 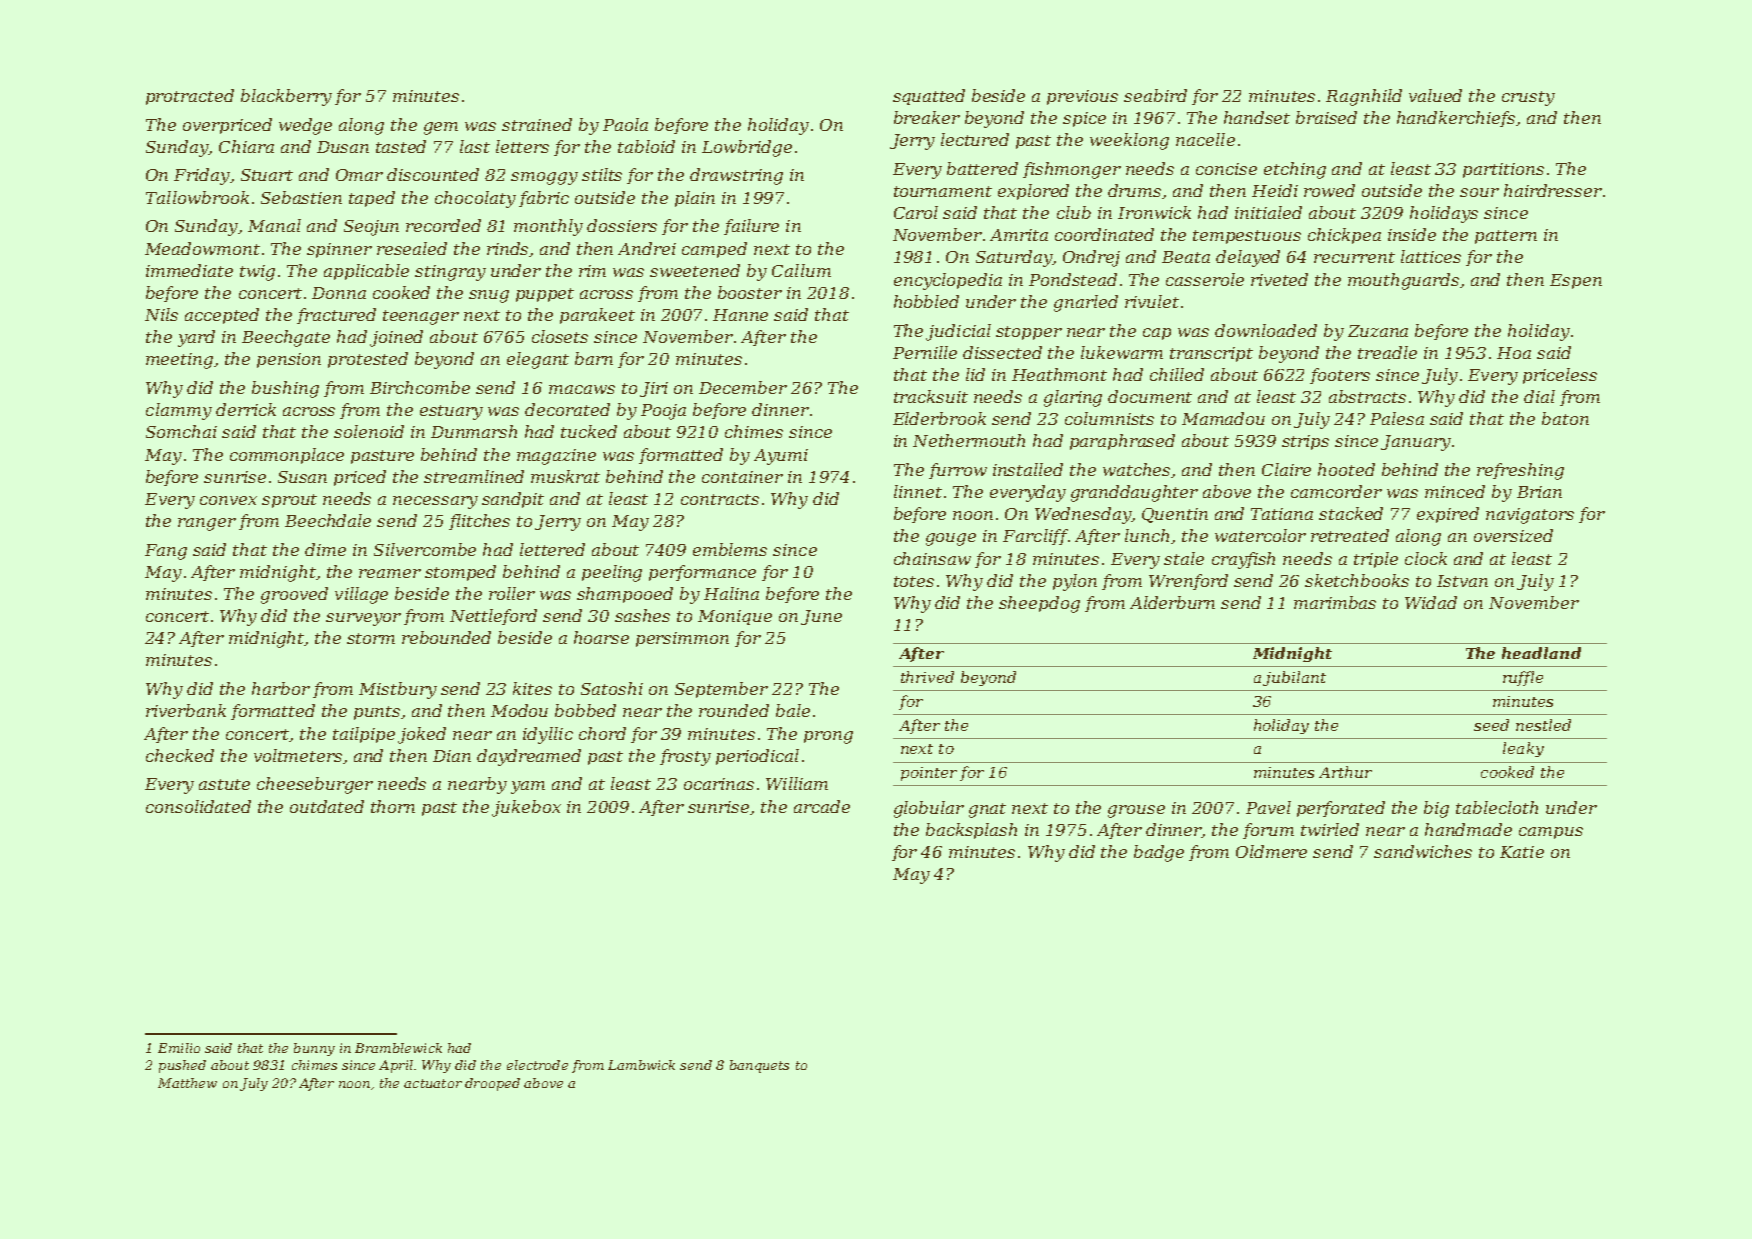 What do you see at coordinates (647, 248) in the screenshot?
I see `Andrei` at bounding box center [647, 248].
